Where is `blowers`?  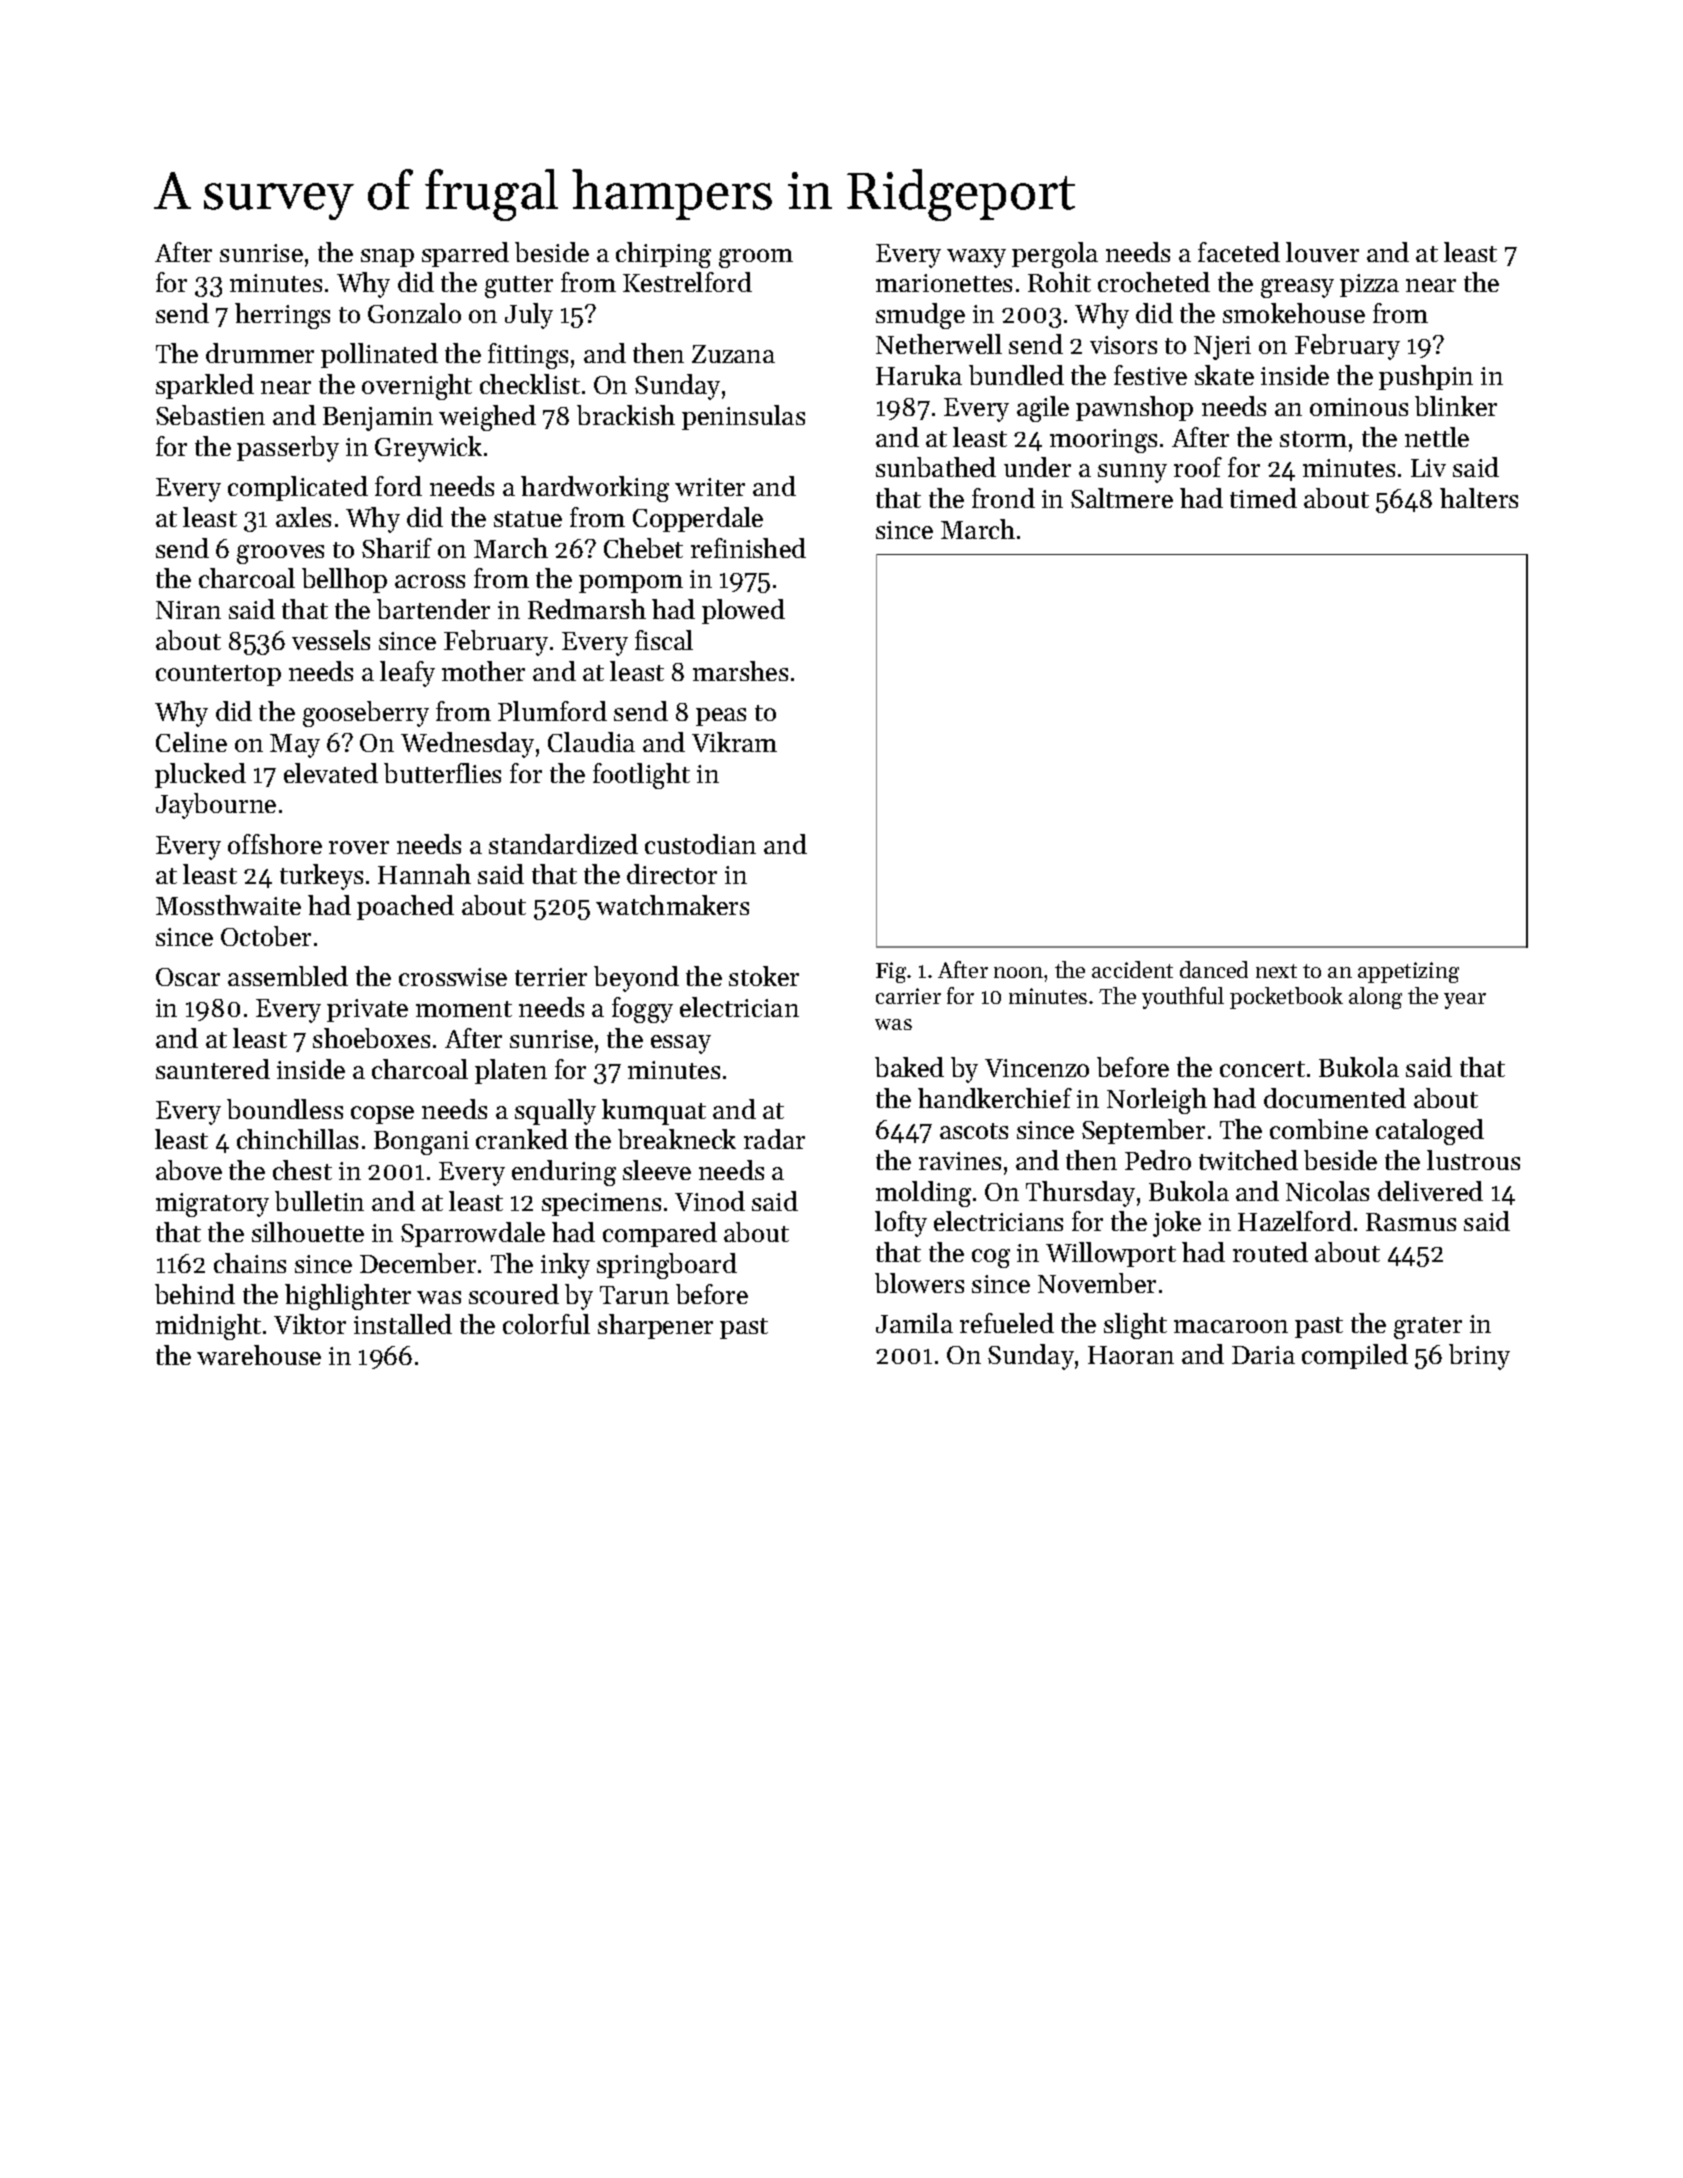
blowers is located at coordinates (919, 1283).
